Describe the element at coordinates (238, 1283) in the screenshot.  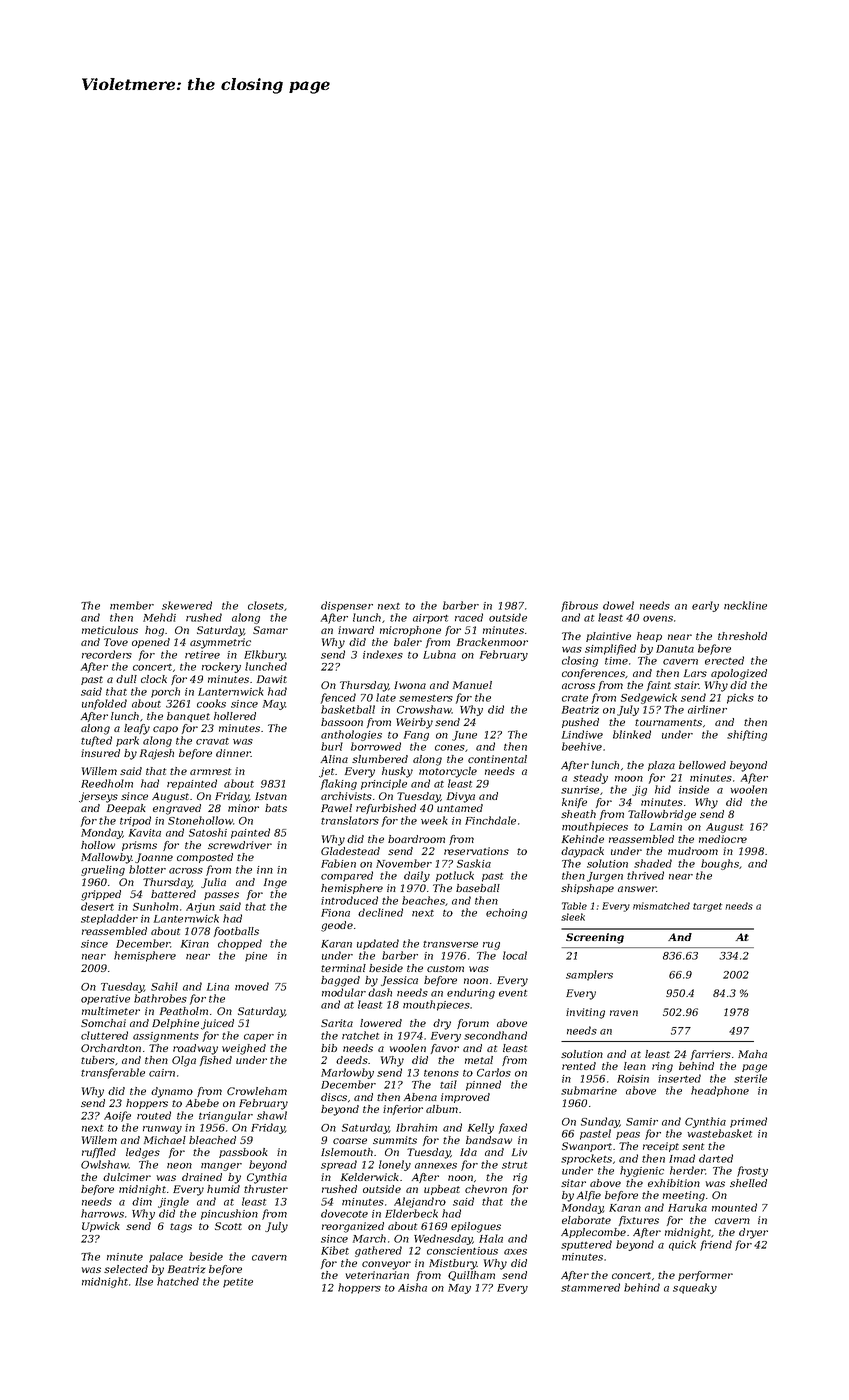
I see `petite` at that location.
